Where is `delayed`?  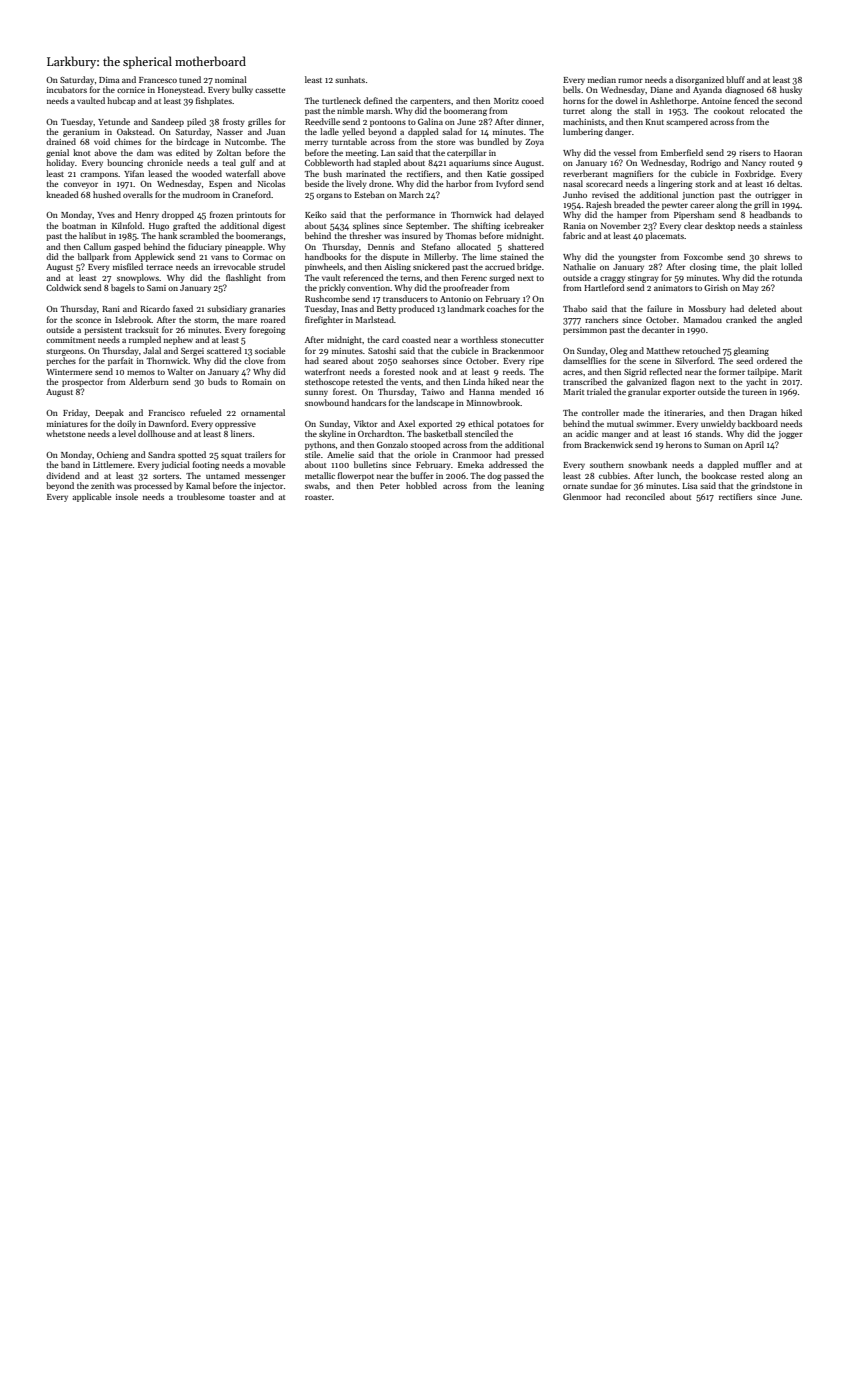 delayed is located at coordinates (529, 215).
